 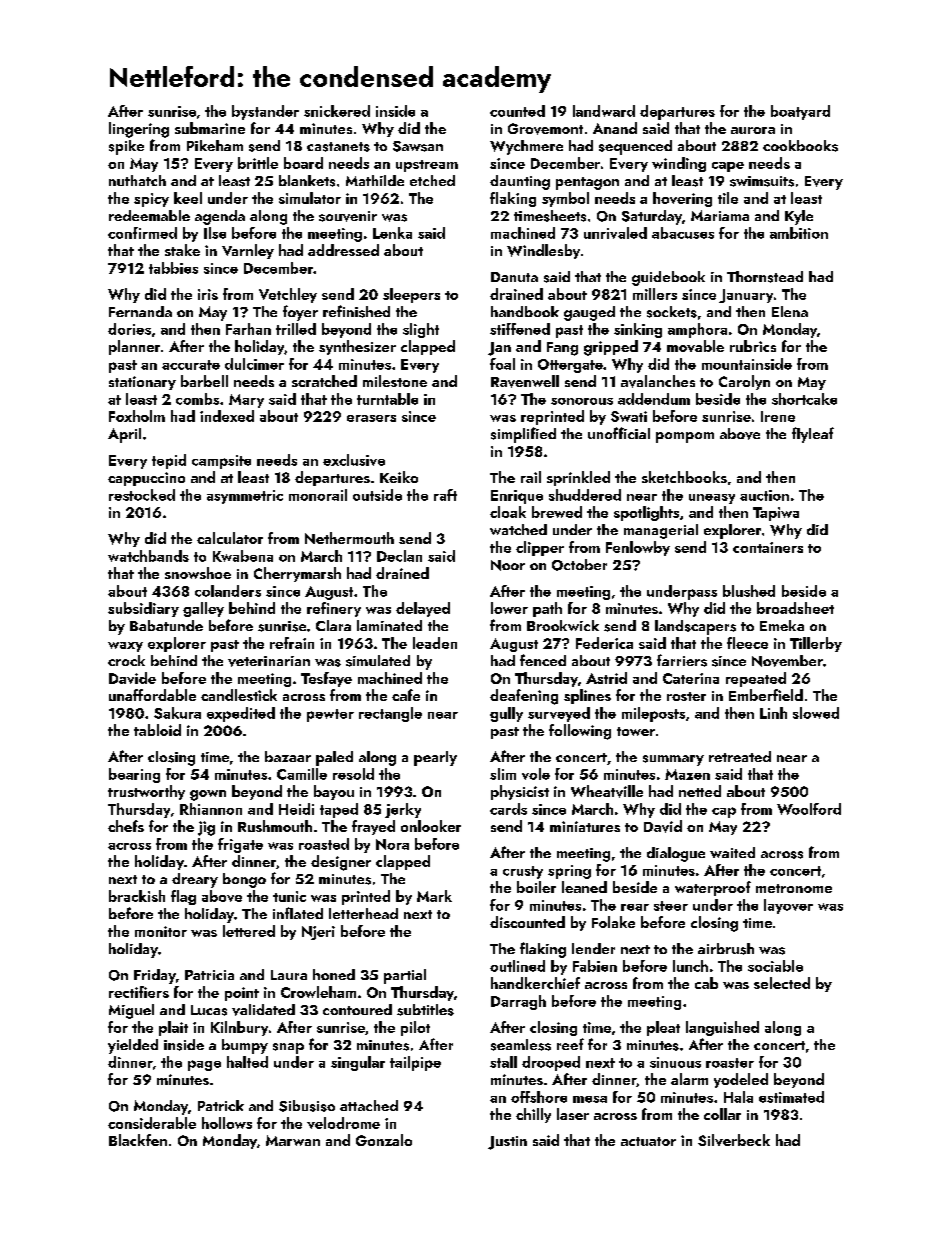 What do you see at coordinates (265, 112) in the screenshot?
I see `bystander` at bounding box center [265, 112].
